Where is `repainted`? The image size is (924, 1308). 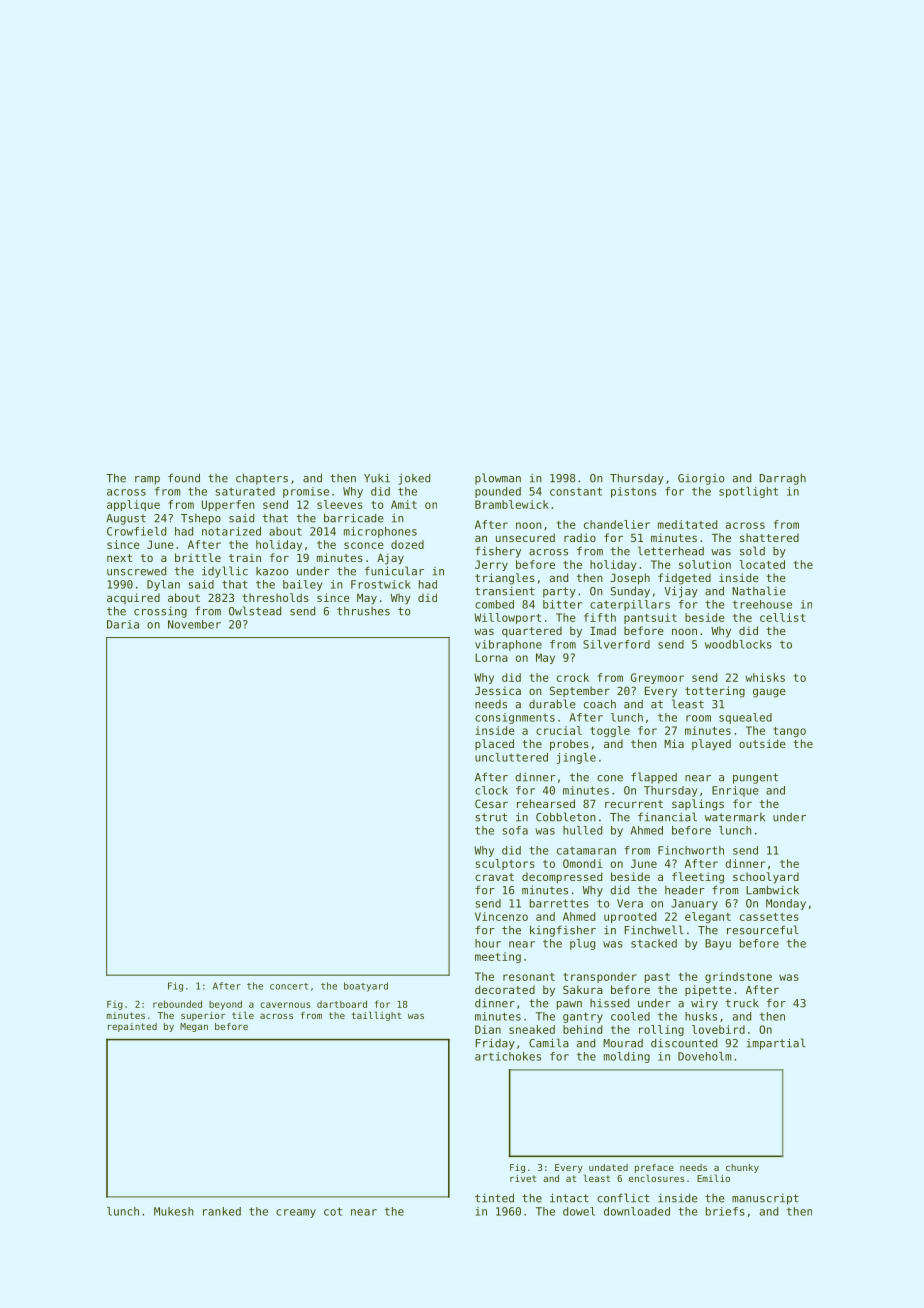
repainted is located at coordinates (132, 1027).
